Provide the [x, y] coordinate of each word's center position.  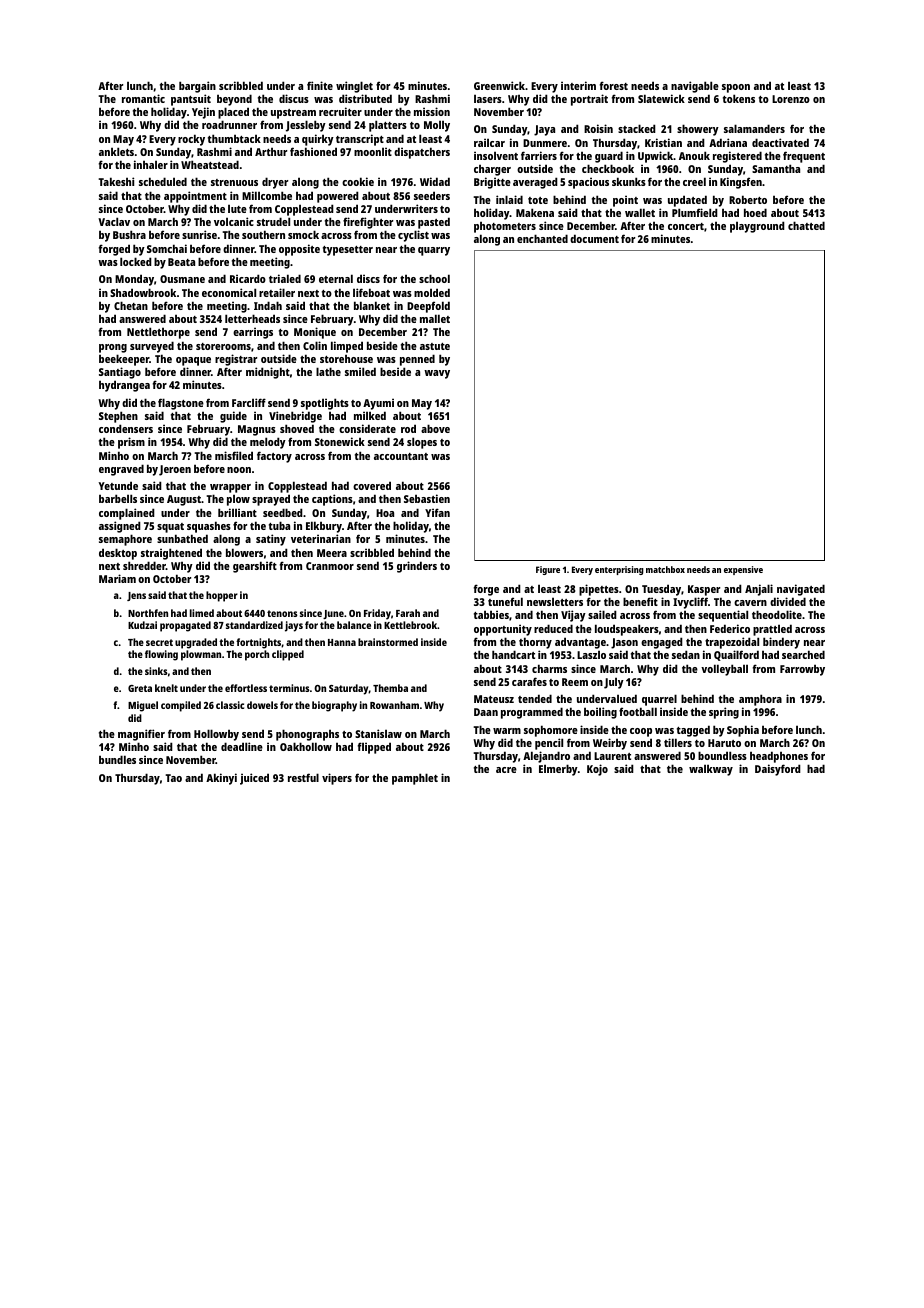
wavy [437, 374]
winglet [354, 87]
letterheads [252, 318]
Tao [173, 778]
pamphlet [415, 779]
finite [320, 85]
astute [435, 346]
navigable [695, 87]
